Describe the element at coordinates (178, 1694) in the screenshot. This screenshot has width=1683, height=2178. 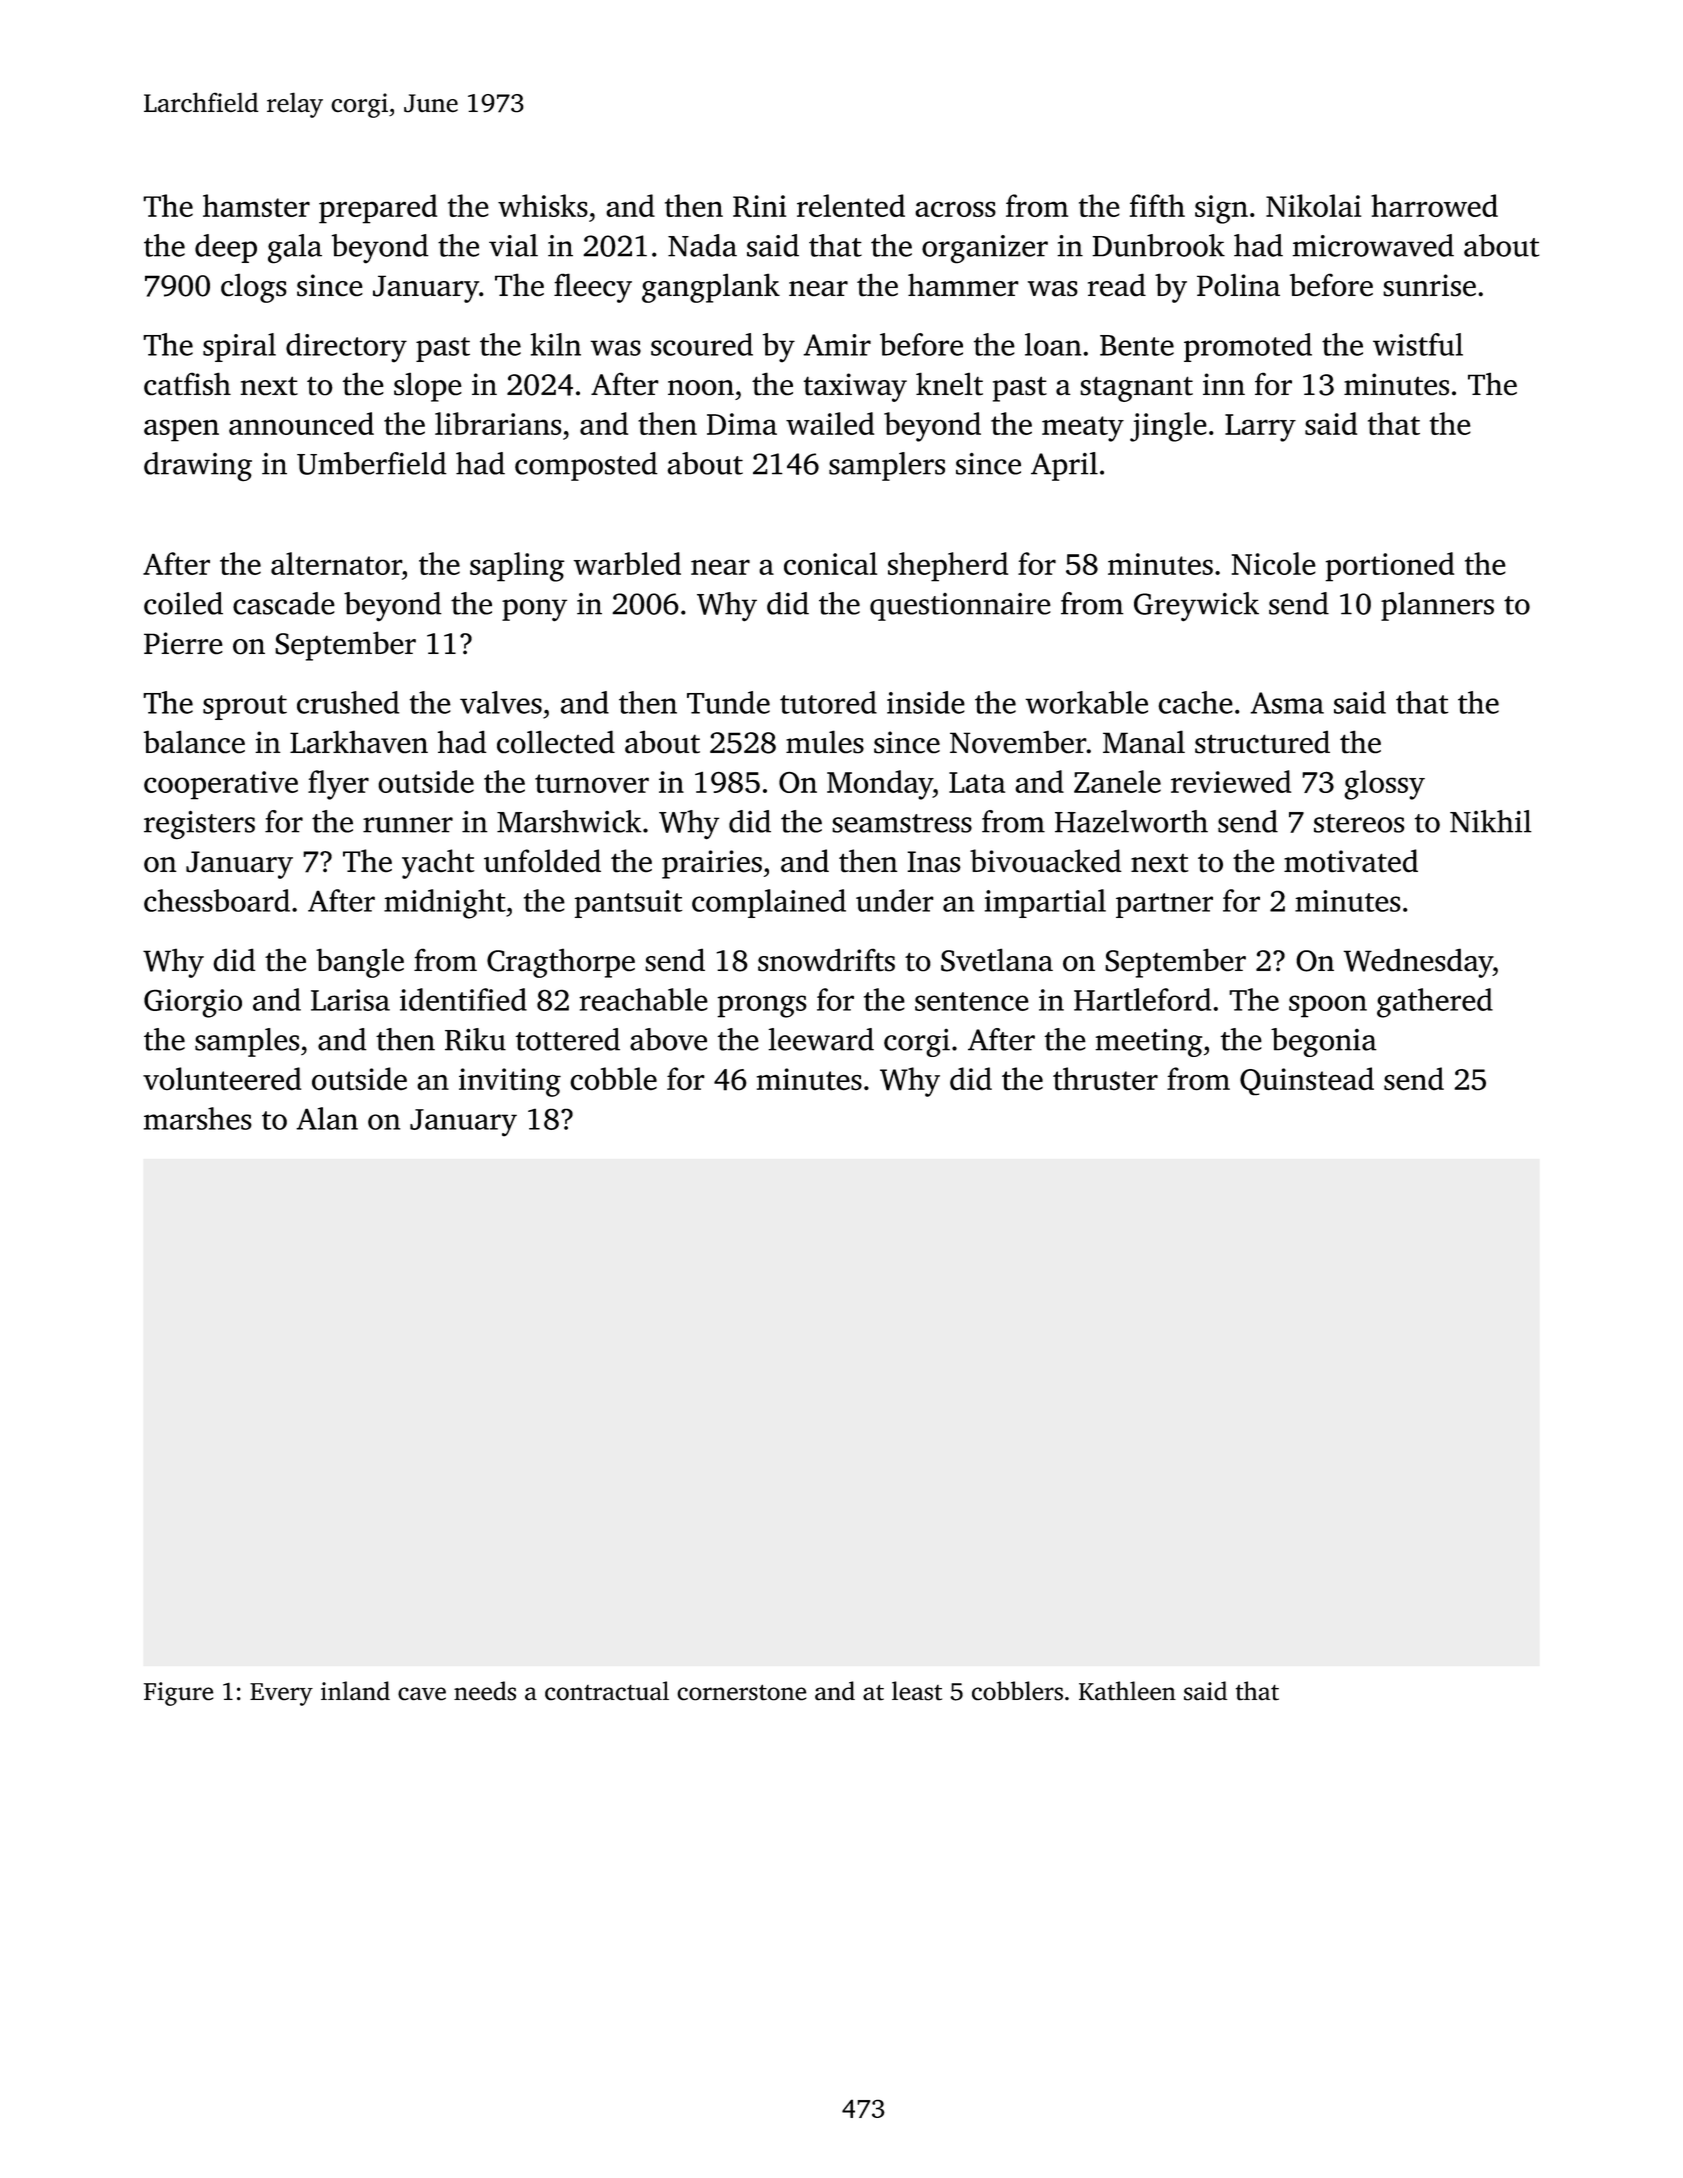
I see `Figure` at that location.
